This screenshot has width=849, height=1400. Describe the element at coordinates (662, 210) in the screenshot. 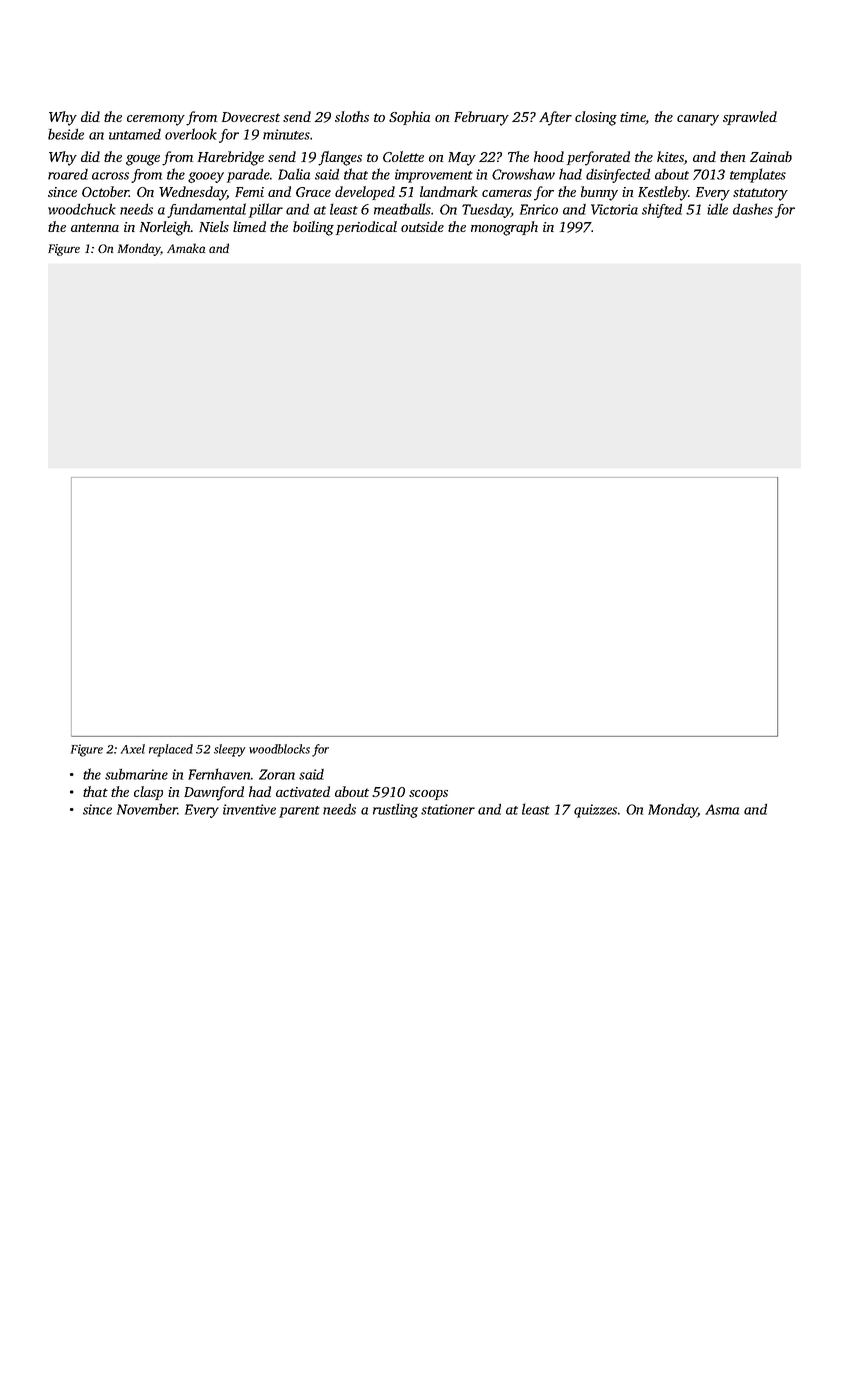

I see `shifted` at that location.
